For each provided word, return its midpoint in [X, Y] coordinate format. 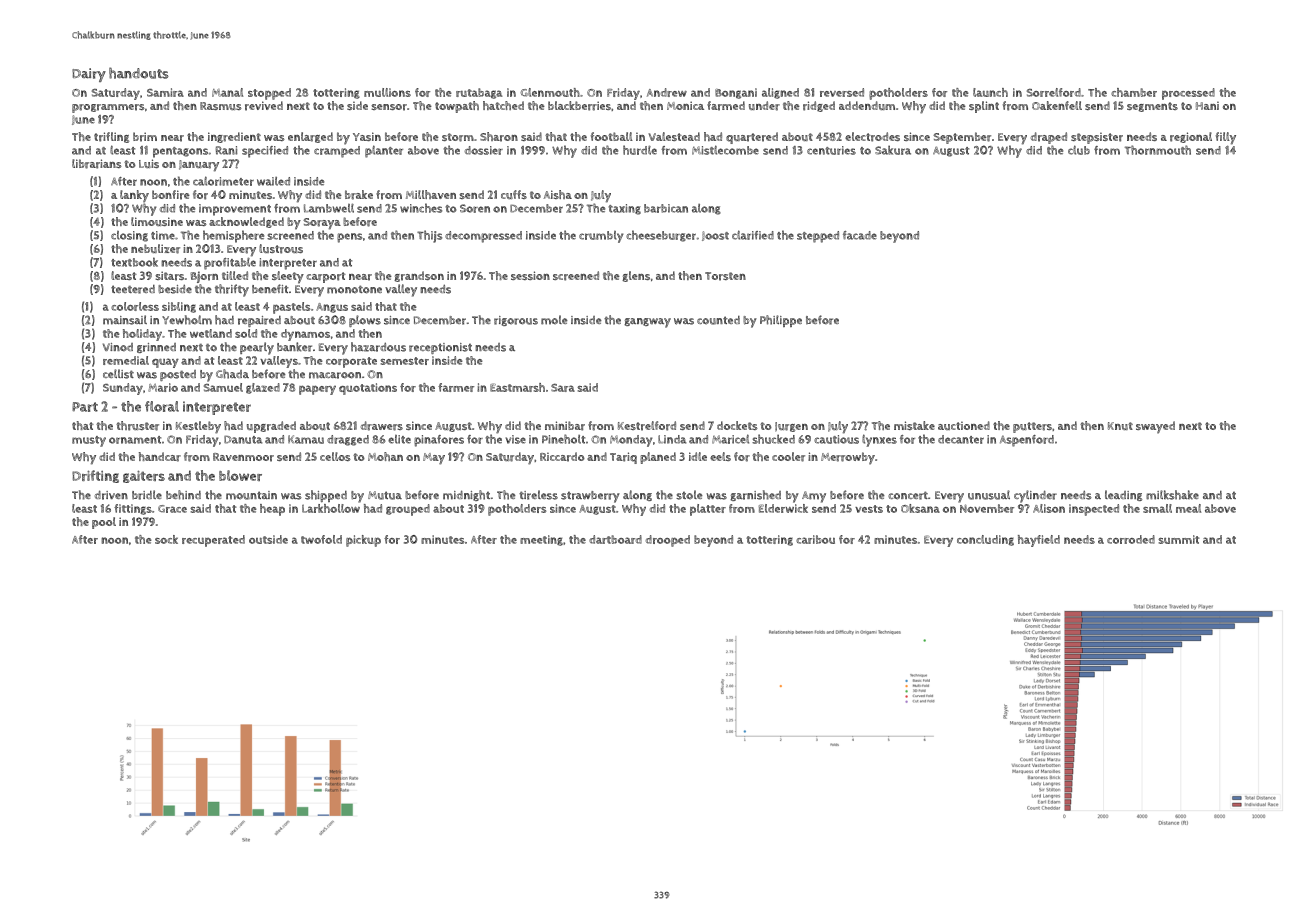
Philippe [781, 321]
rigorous [516, 321]
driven [111, 495]
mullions [387, 92]
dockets [737, 425]
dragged [348, 440]
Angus [332, 308]
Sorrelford [1054, 92]
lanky [134, 196]
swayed [1155, 427]
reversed [842, 92]
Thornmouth [1158, 150]
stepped [818, 237]
